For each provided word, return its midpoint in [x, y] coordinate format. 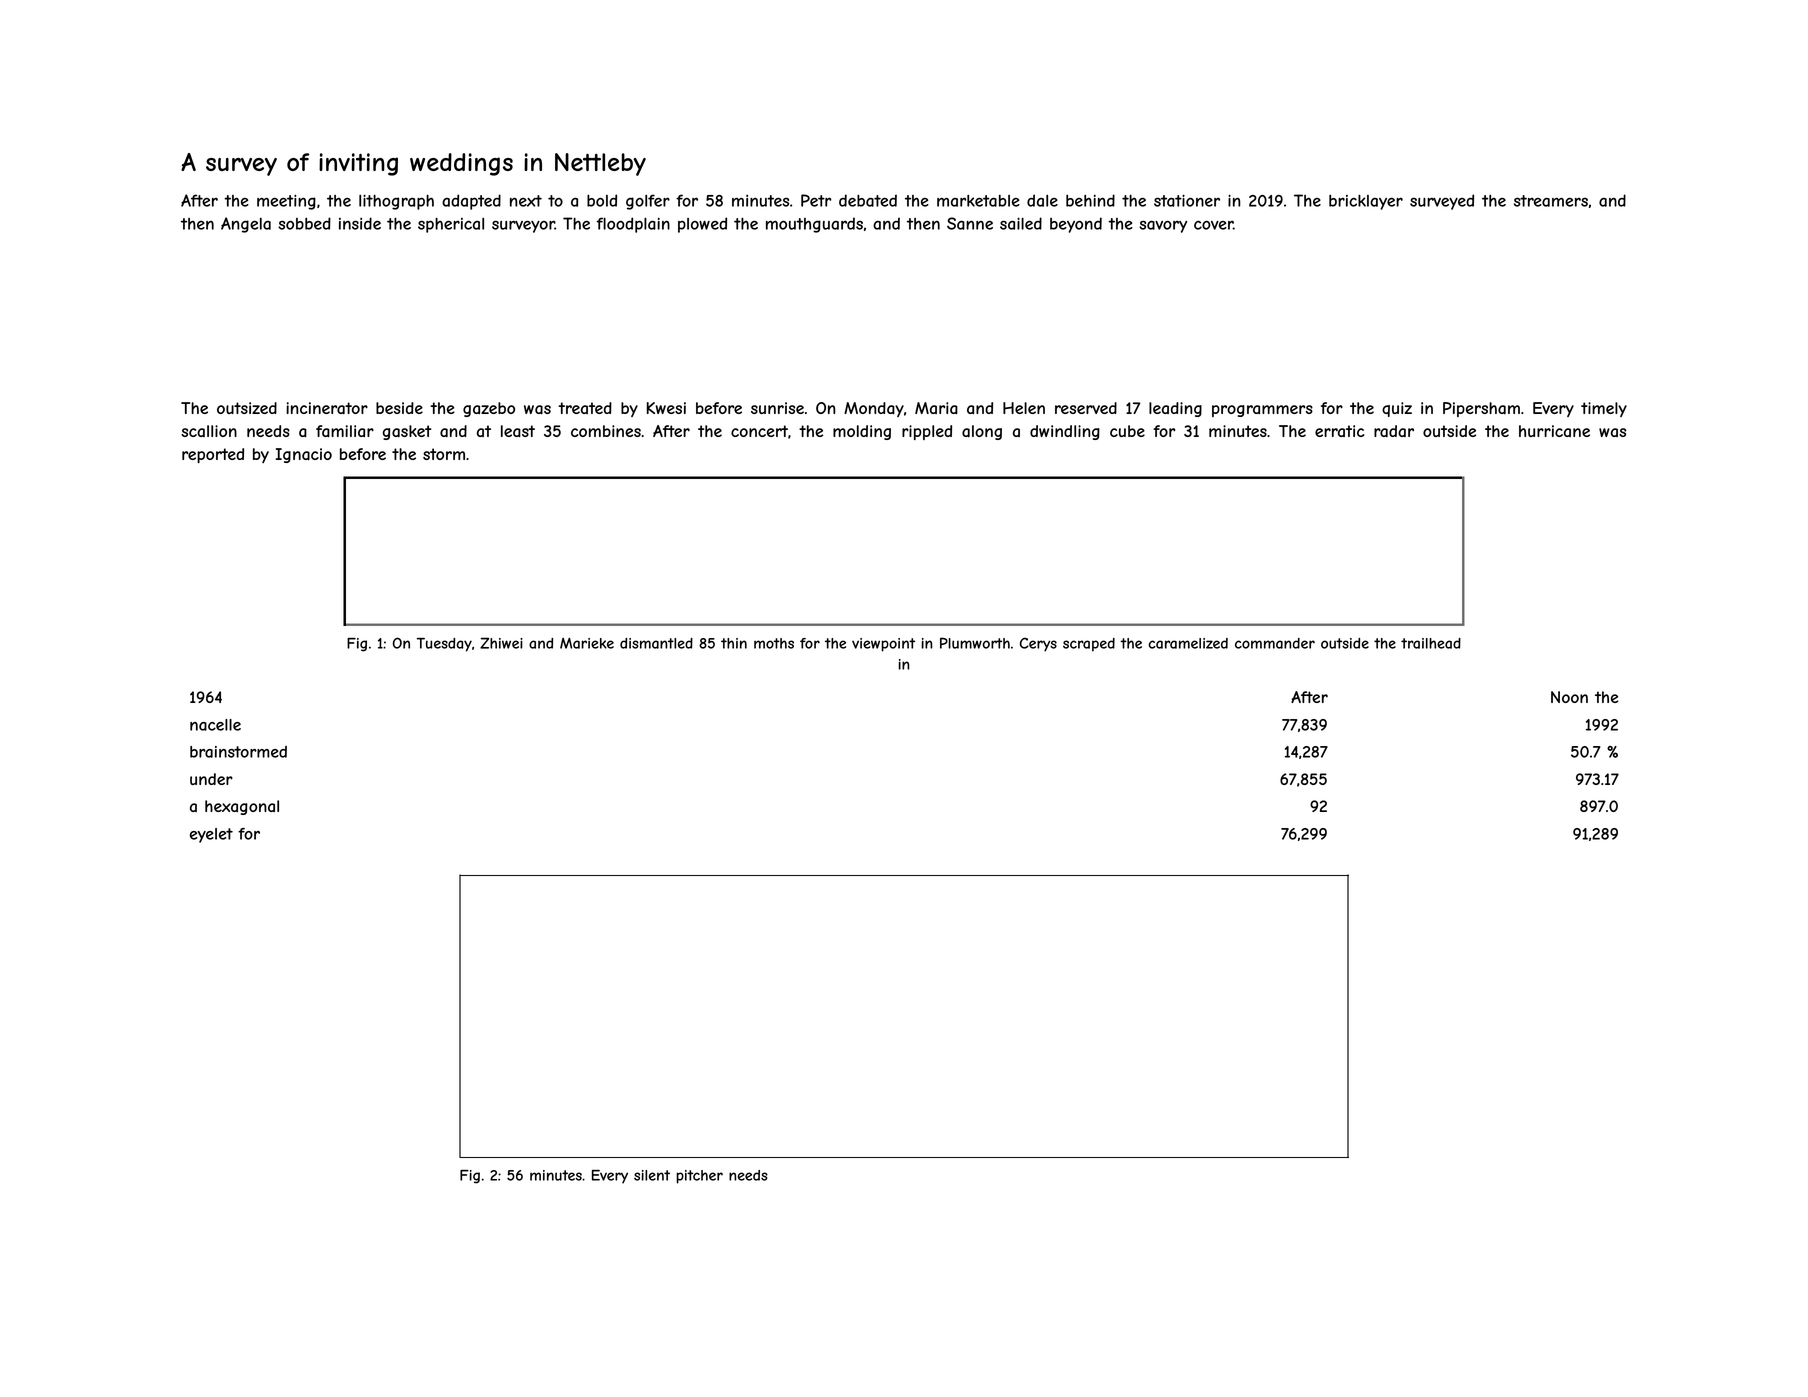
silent [652, 1175]
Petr [816, 200]
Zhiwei [501, 643]
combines [606, 431]
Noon [1569, 697]
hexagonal [242, 807]
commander [1275, 643]
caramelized [1188, 643]
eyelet [211, 835]
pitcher [699, 1177]
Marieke [587, 643]
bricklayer [1366, 202]
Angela [246, 225]
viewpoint [883, 645]
